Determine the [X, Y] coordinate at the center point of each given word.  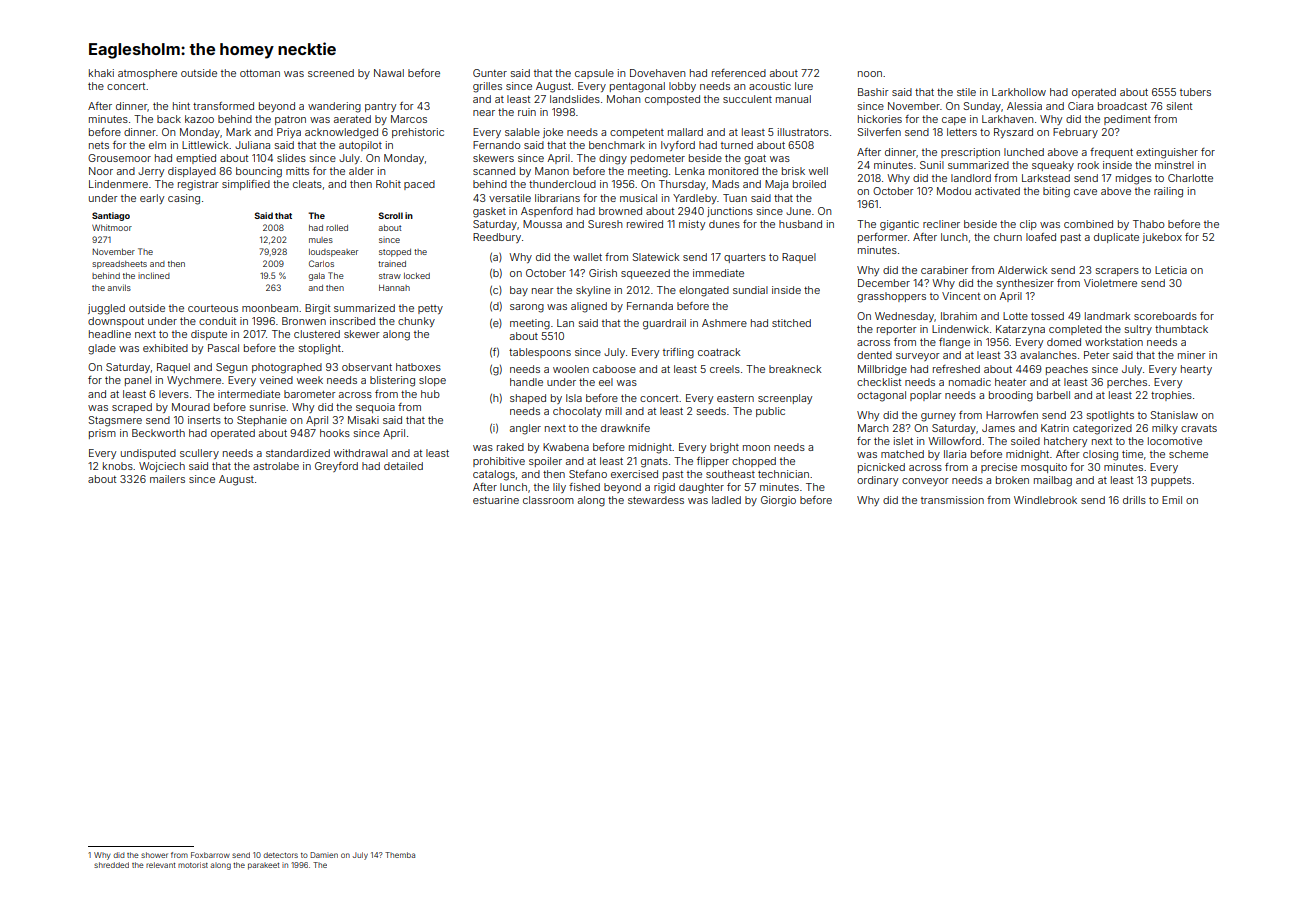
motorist [193, 865]
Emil [1172, 500]
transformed [223, 106]
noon [870, 74]
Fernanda [650, 306]
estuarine [496, 500]
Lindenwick [960, 329]
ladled [726, 500]
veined [276, 380]
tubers [1195, 92]
